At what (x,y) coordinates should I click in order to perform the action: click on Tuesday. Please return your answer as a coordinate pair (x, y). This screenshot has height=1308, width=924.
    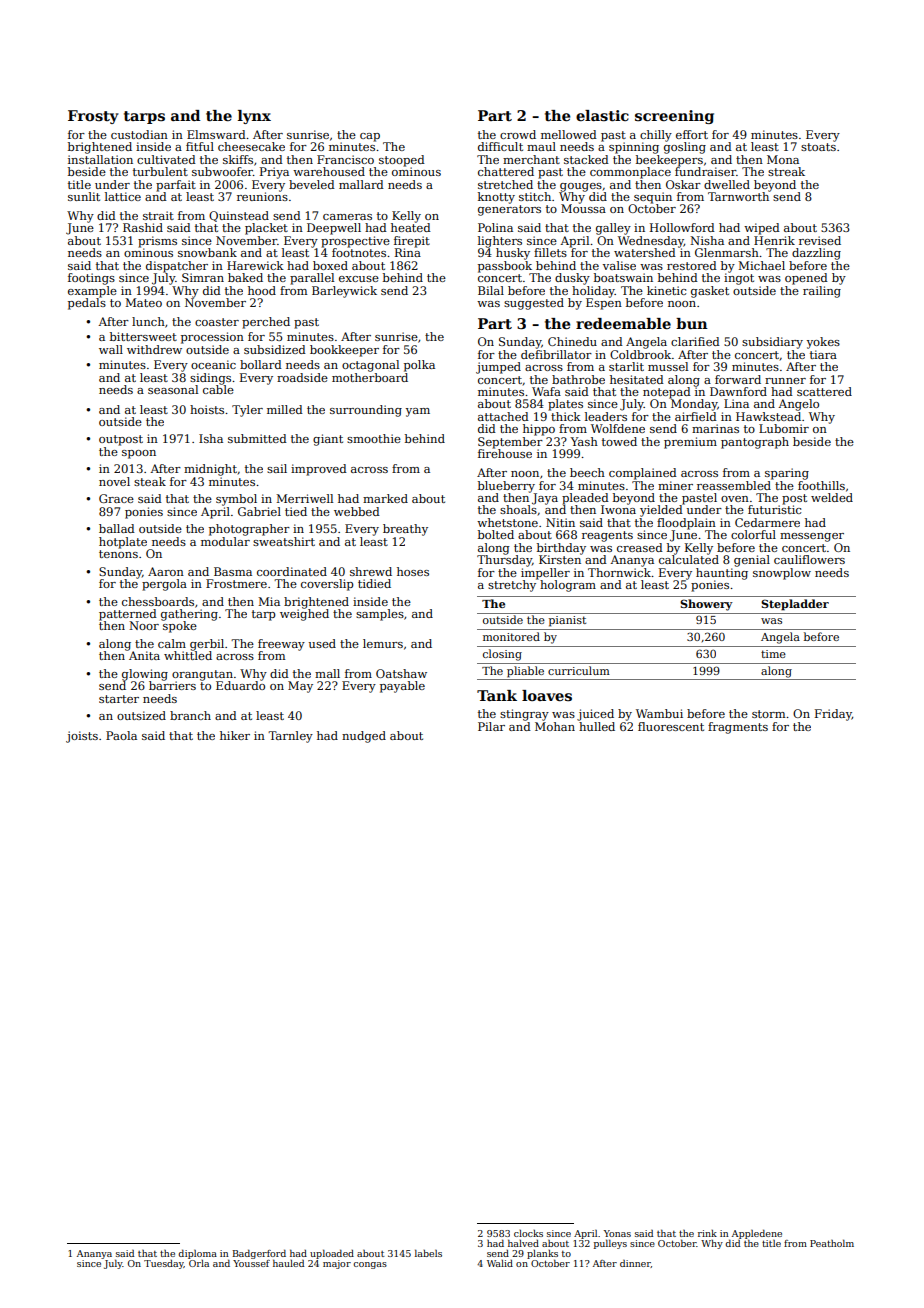
    Looking at the image, I should click on (164, 1264).
